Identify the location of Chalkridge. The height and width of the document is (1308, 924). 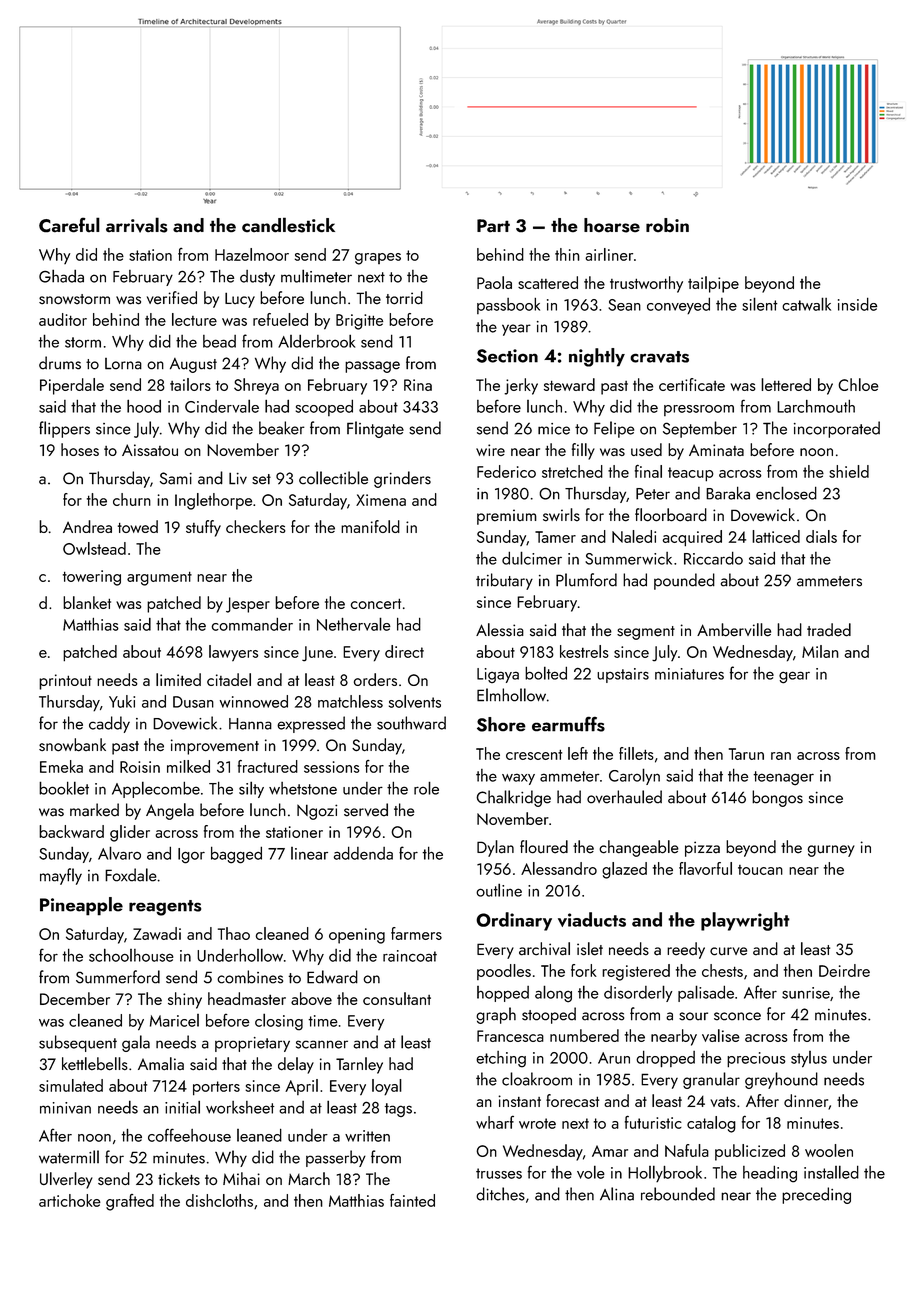
(513, 798).
